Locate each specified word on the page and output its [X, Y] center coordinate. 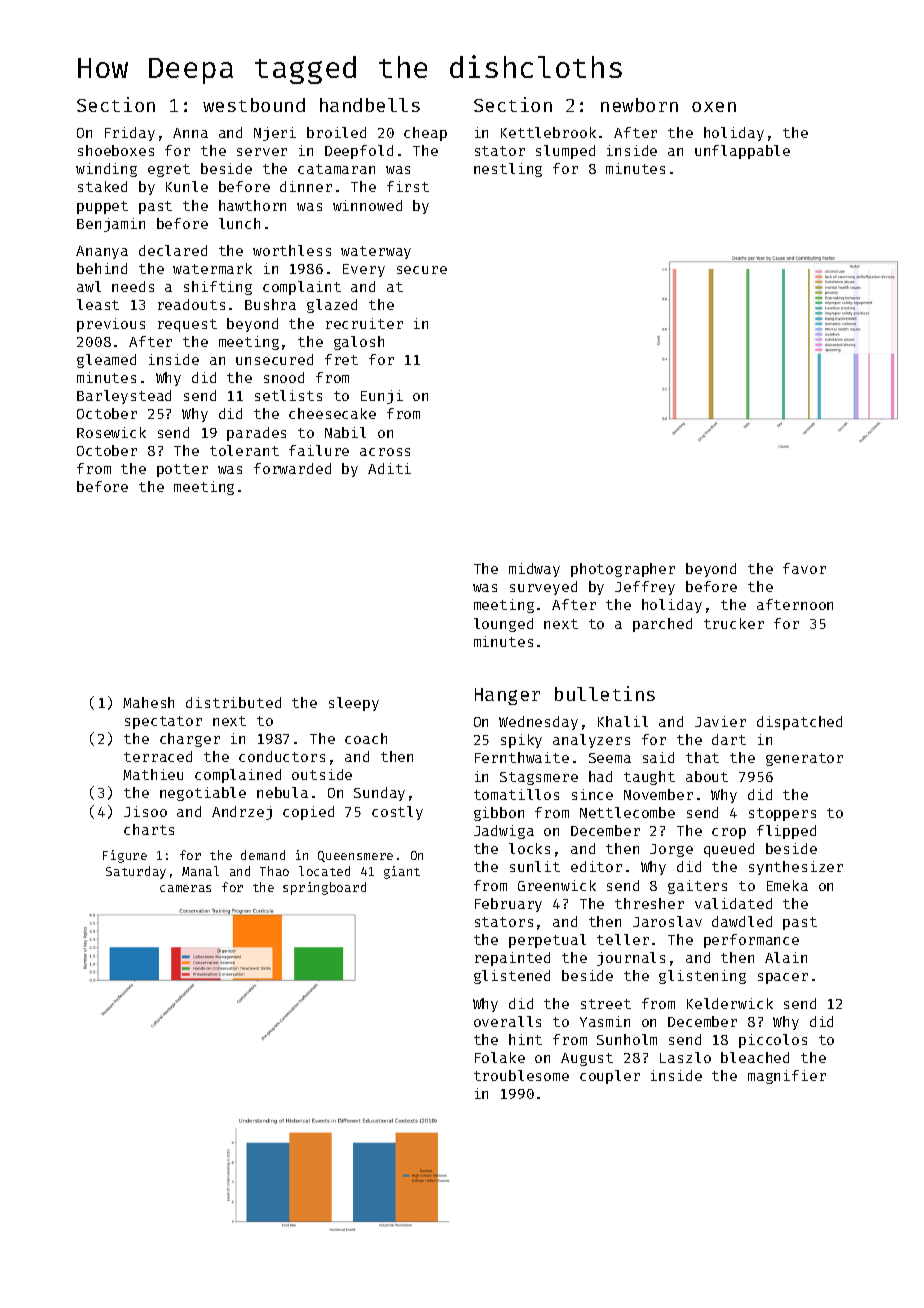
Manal [200, 871]
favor [804, 568]
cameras [185, 888]
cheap [425, 134]
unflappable [742, 152]
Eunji [382, 397]
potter [182, 470]
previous [111, 325]
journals [631, 959]
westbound [254, 105]
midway [534, 570]
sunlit [535, 866]
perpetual [547, 941]
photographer [623, 570]
